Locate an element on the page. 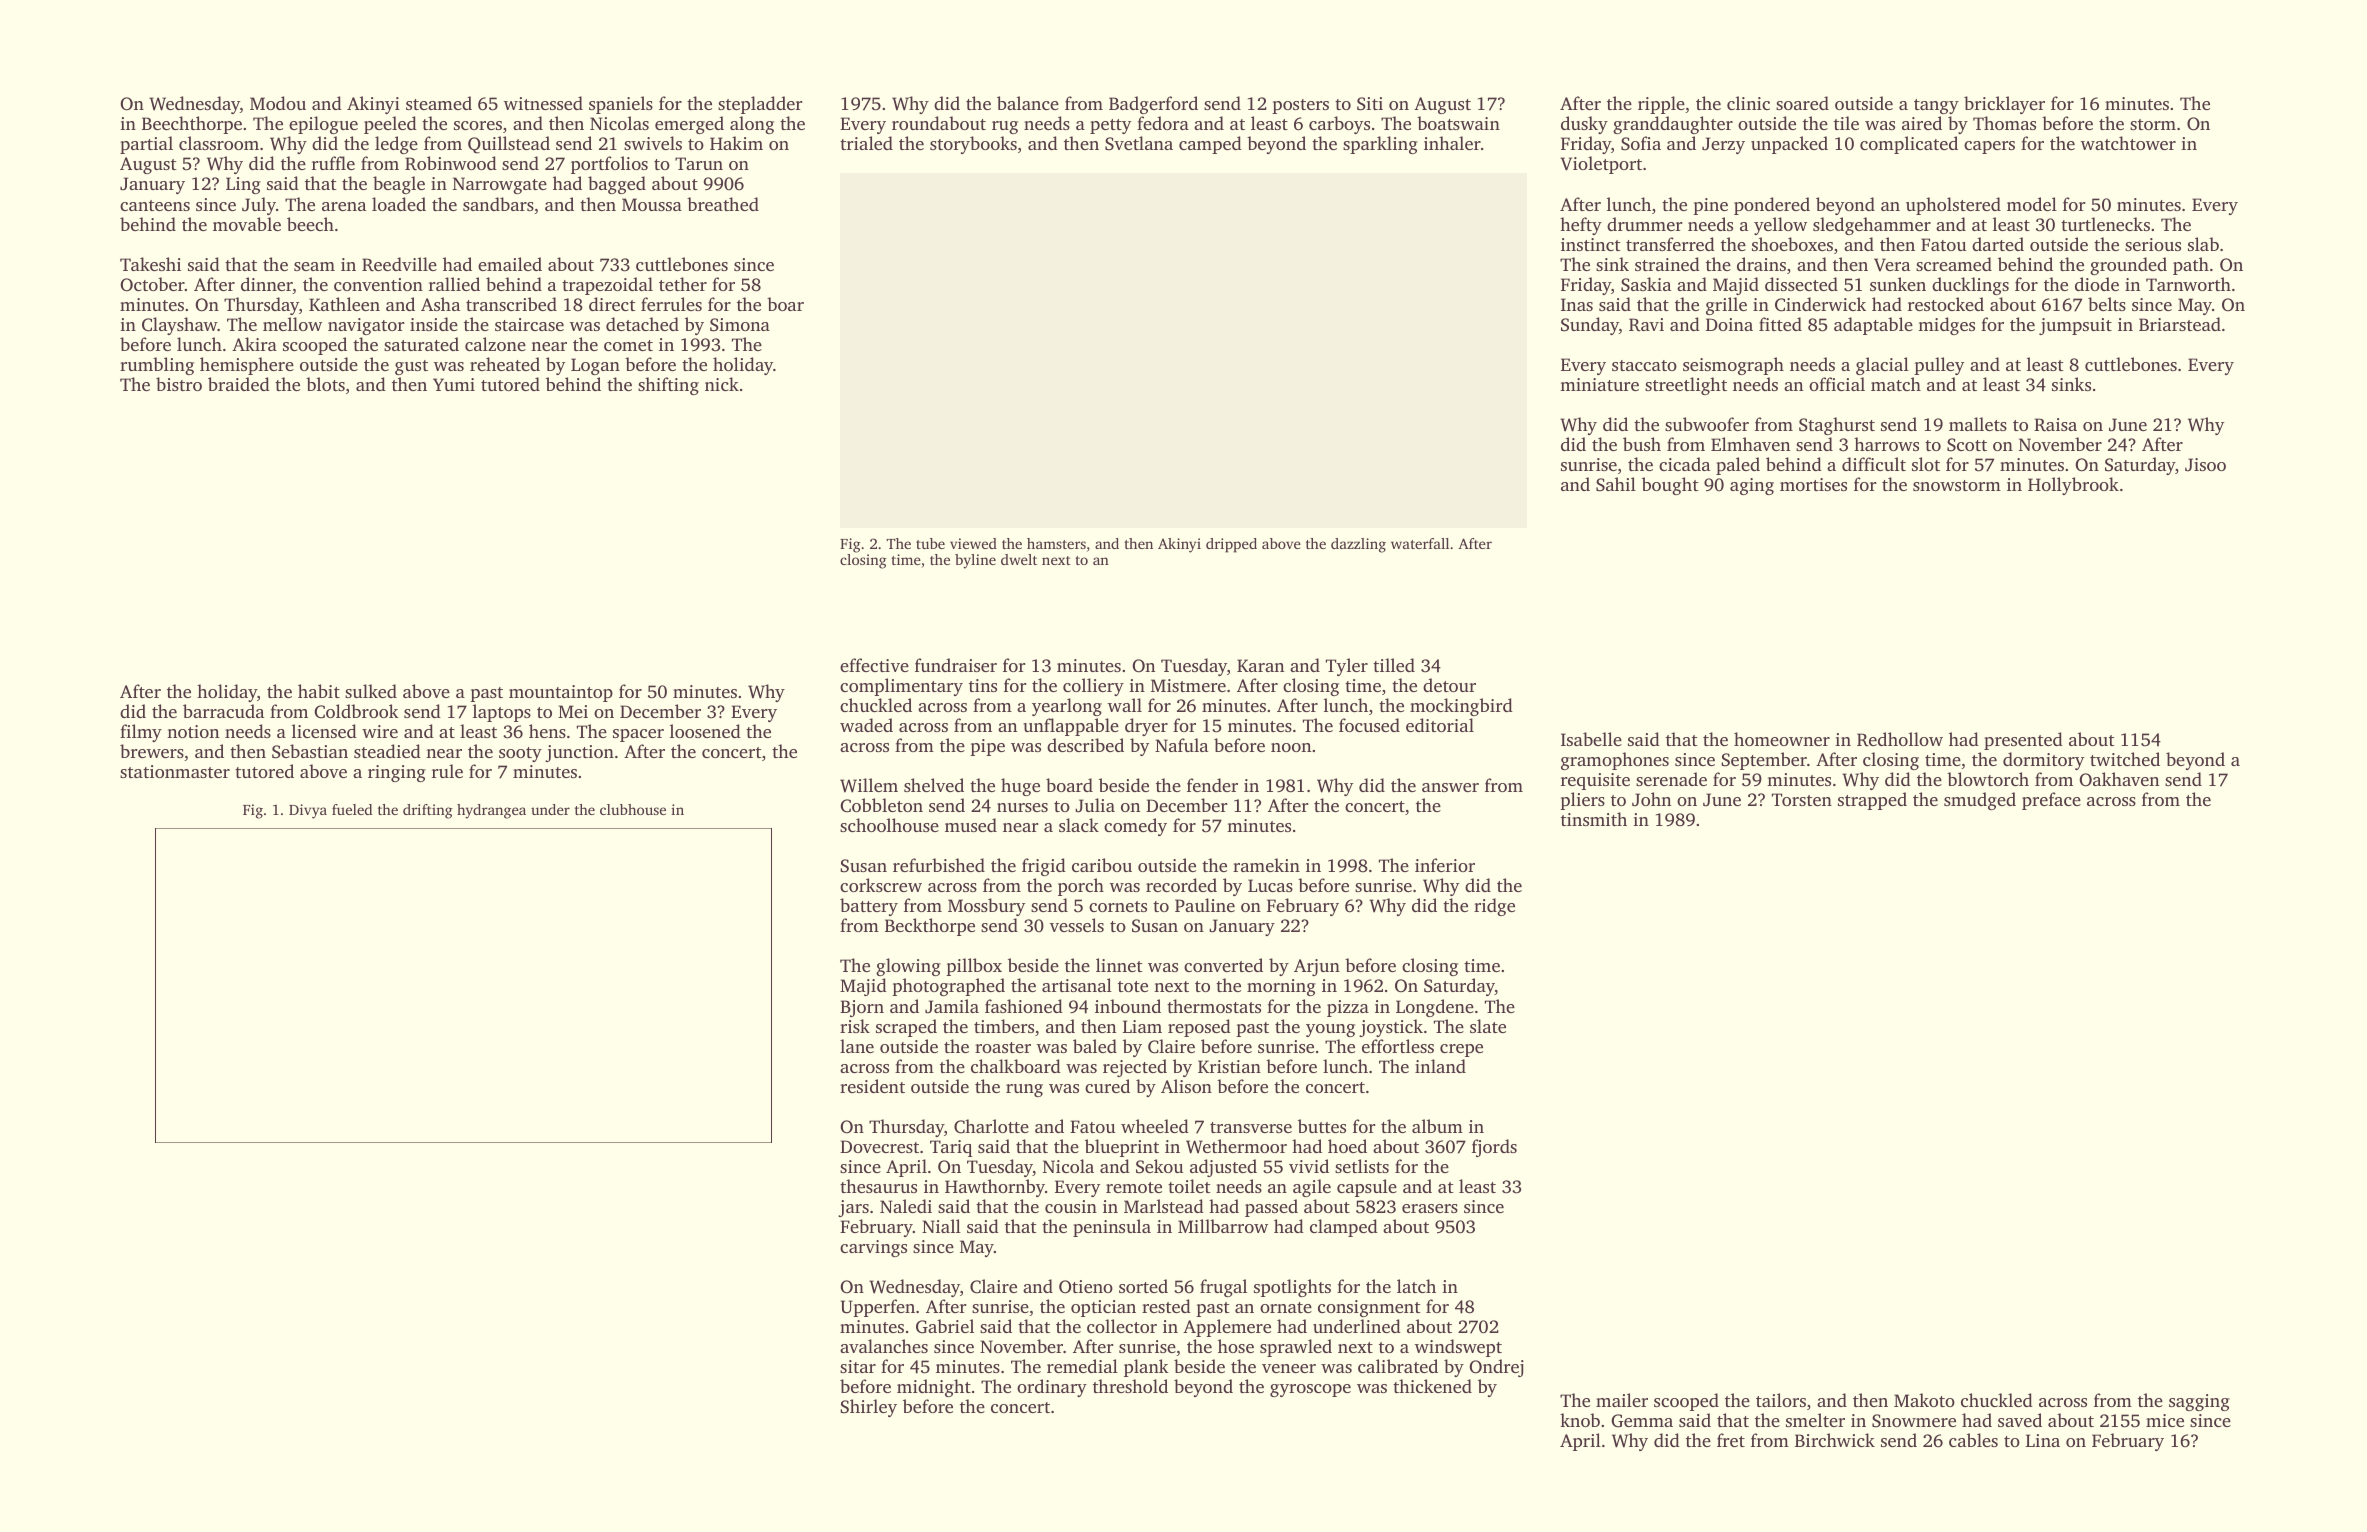 This page has height=1532, width=2367. jars is located at coordinates (853, 1208).
